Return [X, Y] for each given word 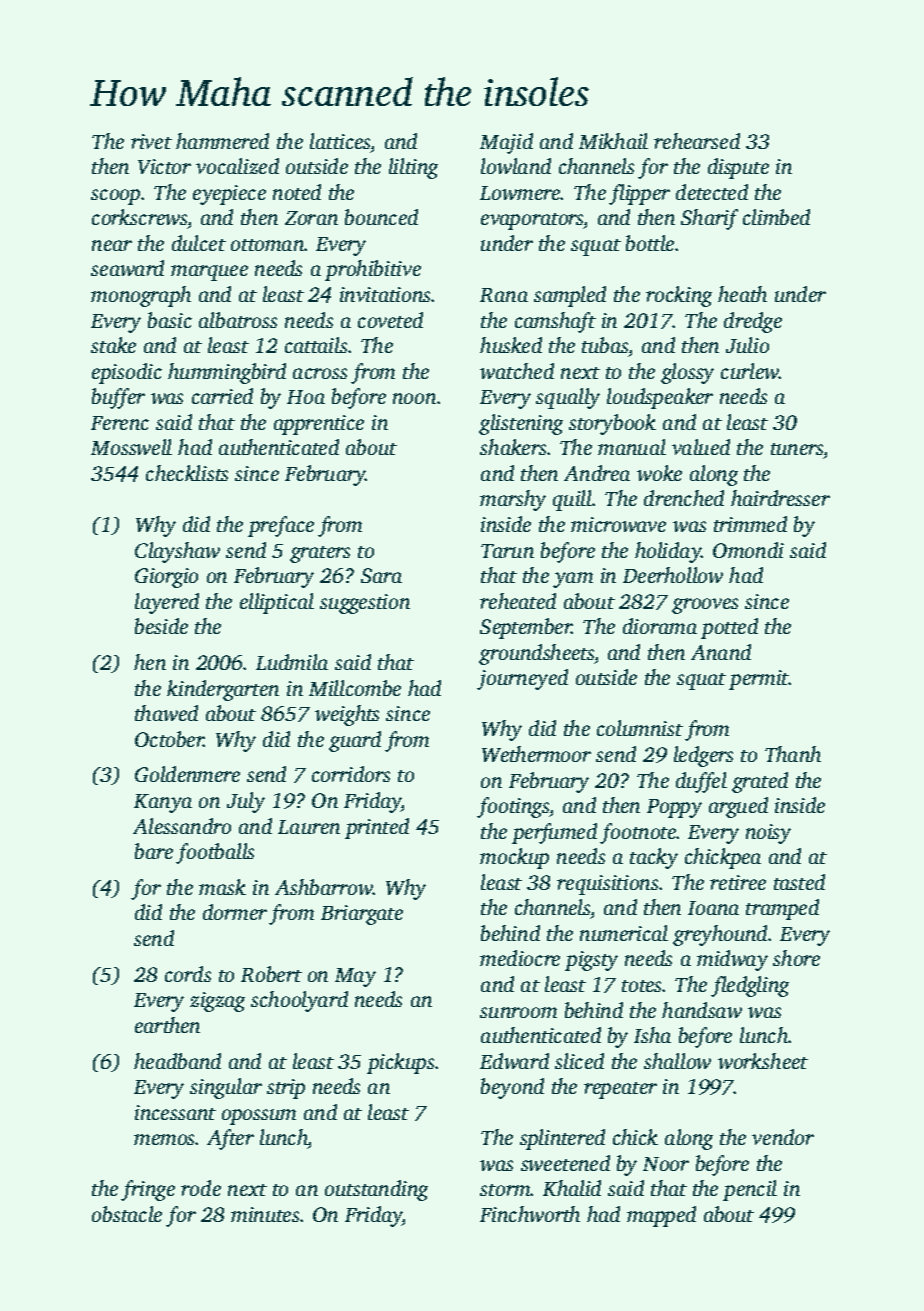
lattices [340, 141]
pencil [750, 1190]
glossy [687, 373]
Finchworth [530, 1214]
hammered [222, 141]
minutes [265, 1214]
